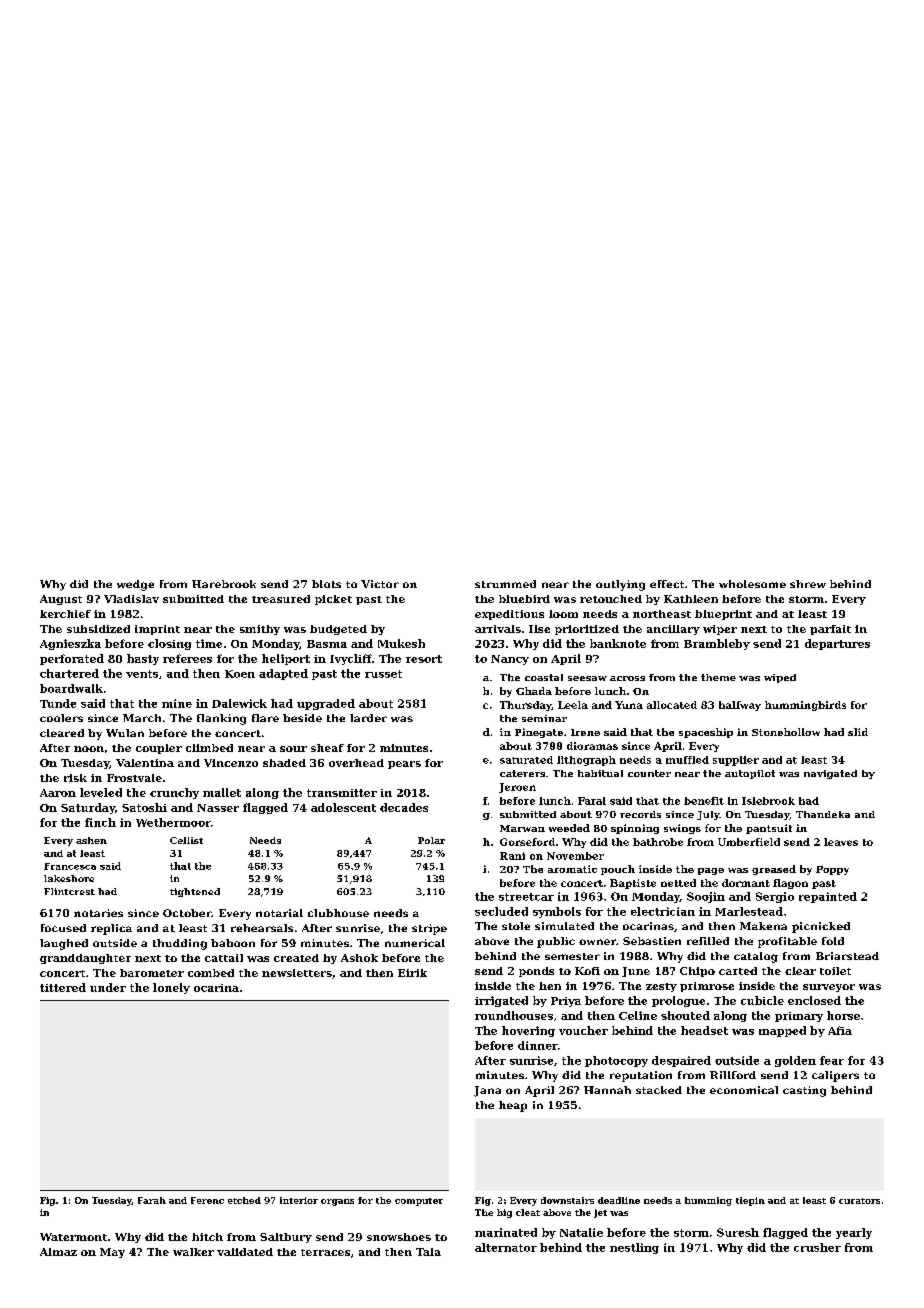 The width and height of the screenshot is (924, 1308). Describe the element at coordinates (619, 1200) in the screenshot. I see `deadline` at that location.
